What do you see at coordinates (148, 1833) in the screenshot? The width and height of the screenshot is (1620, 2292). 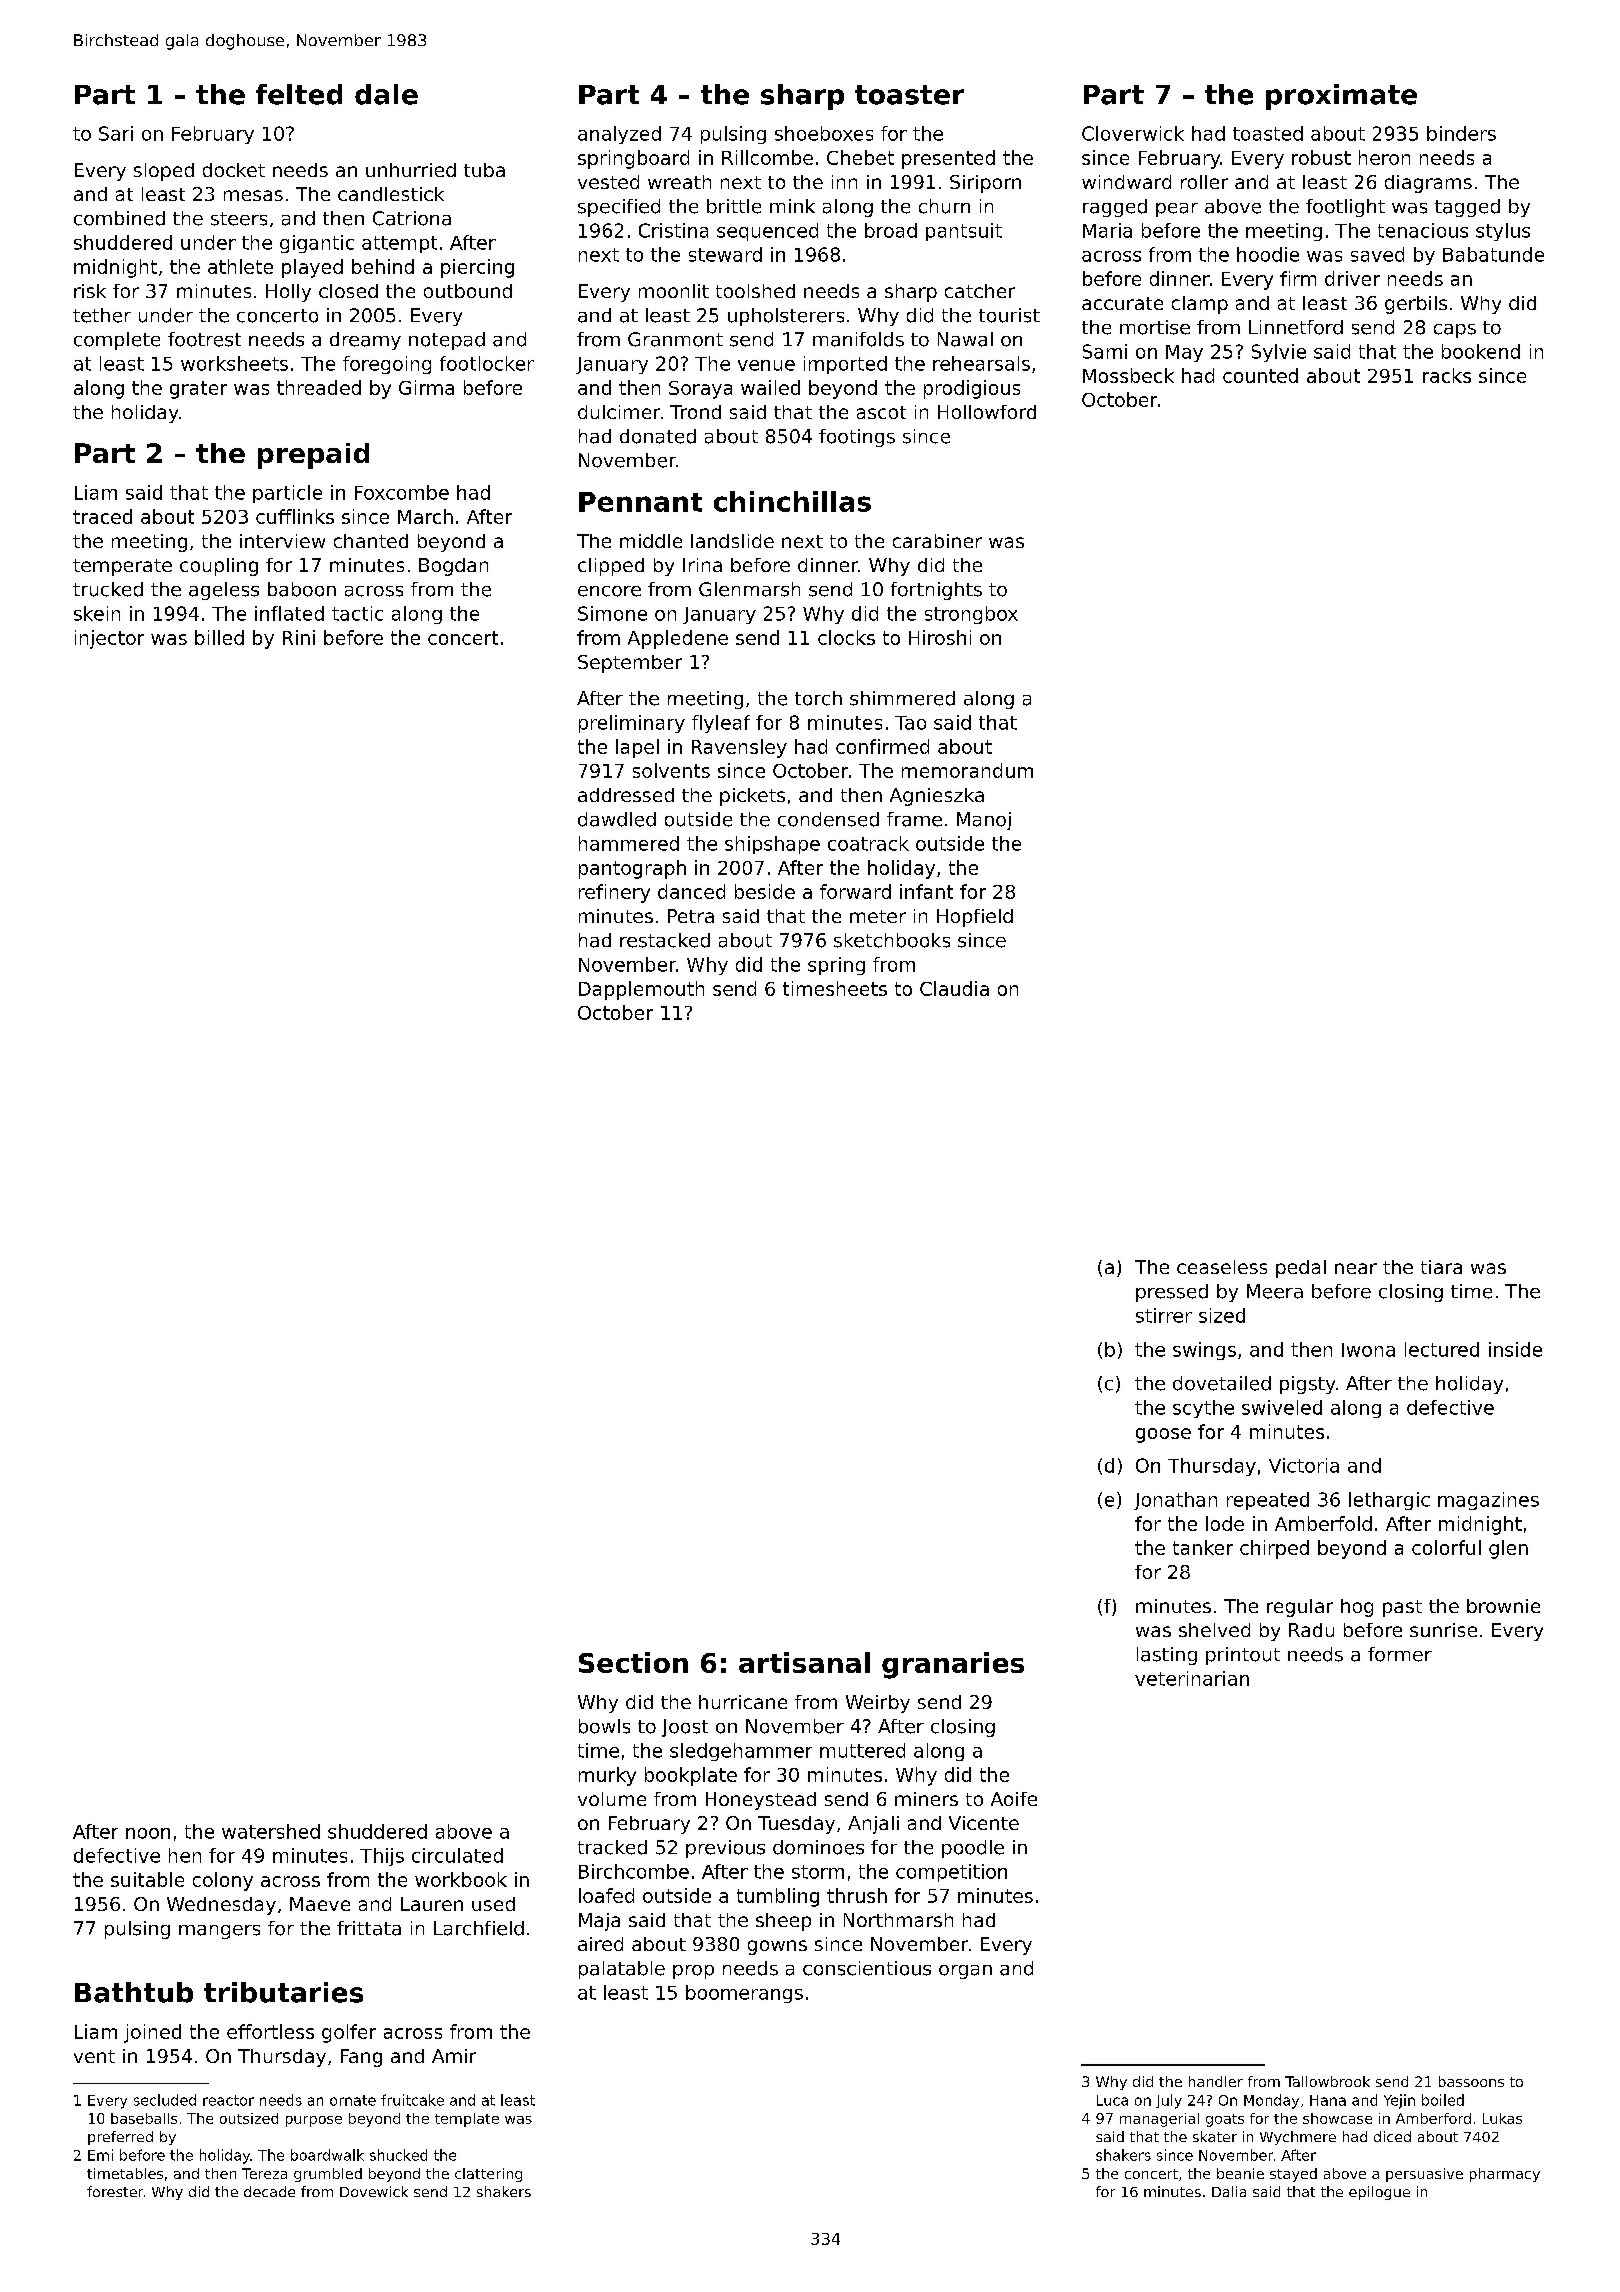 I see `noon` at bounding box center [148, 1833].
